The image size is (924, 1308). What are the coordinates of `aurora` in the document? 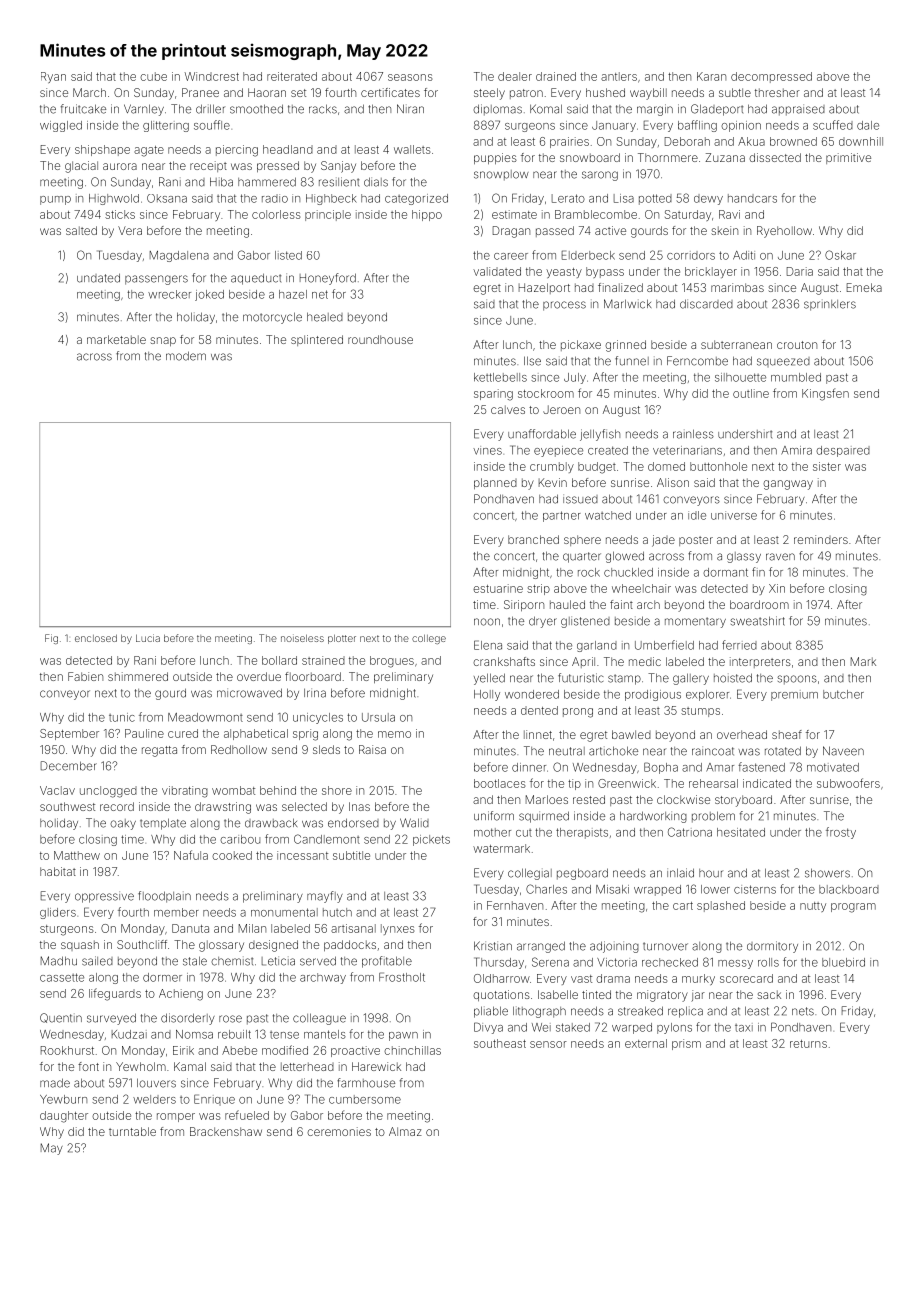 It's located at (120, 166).
